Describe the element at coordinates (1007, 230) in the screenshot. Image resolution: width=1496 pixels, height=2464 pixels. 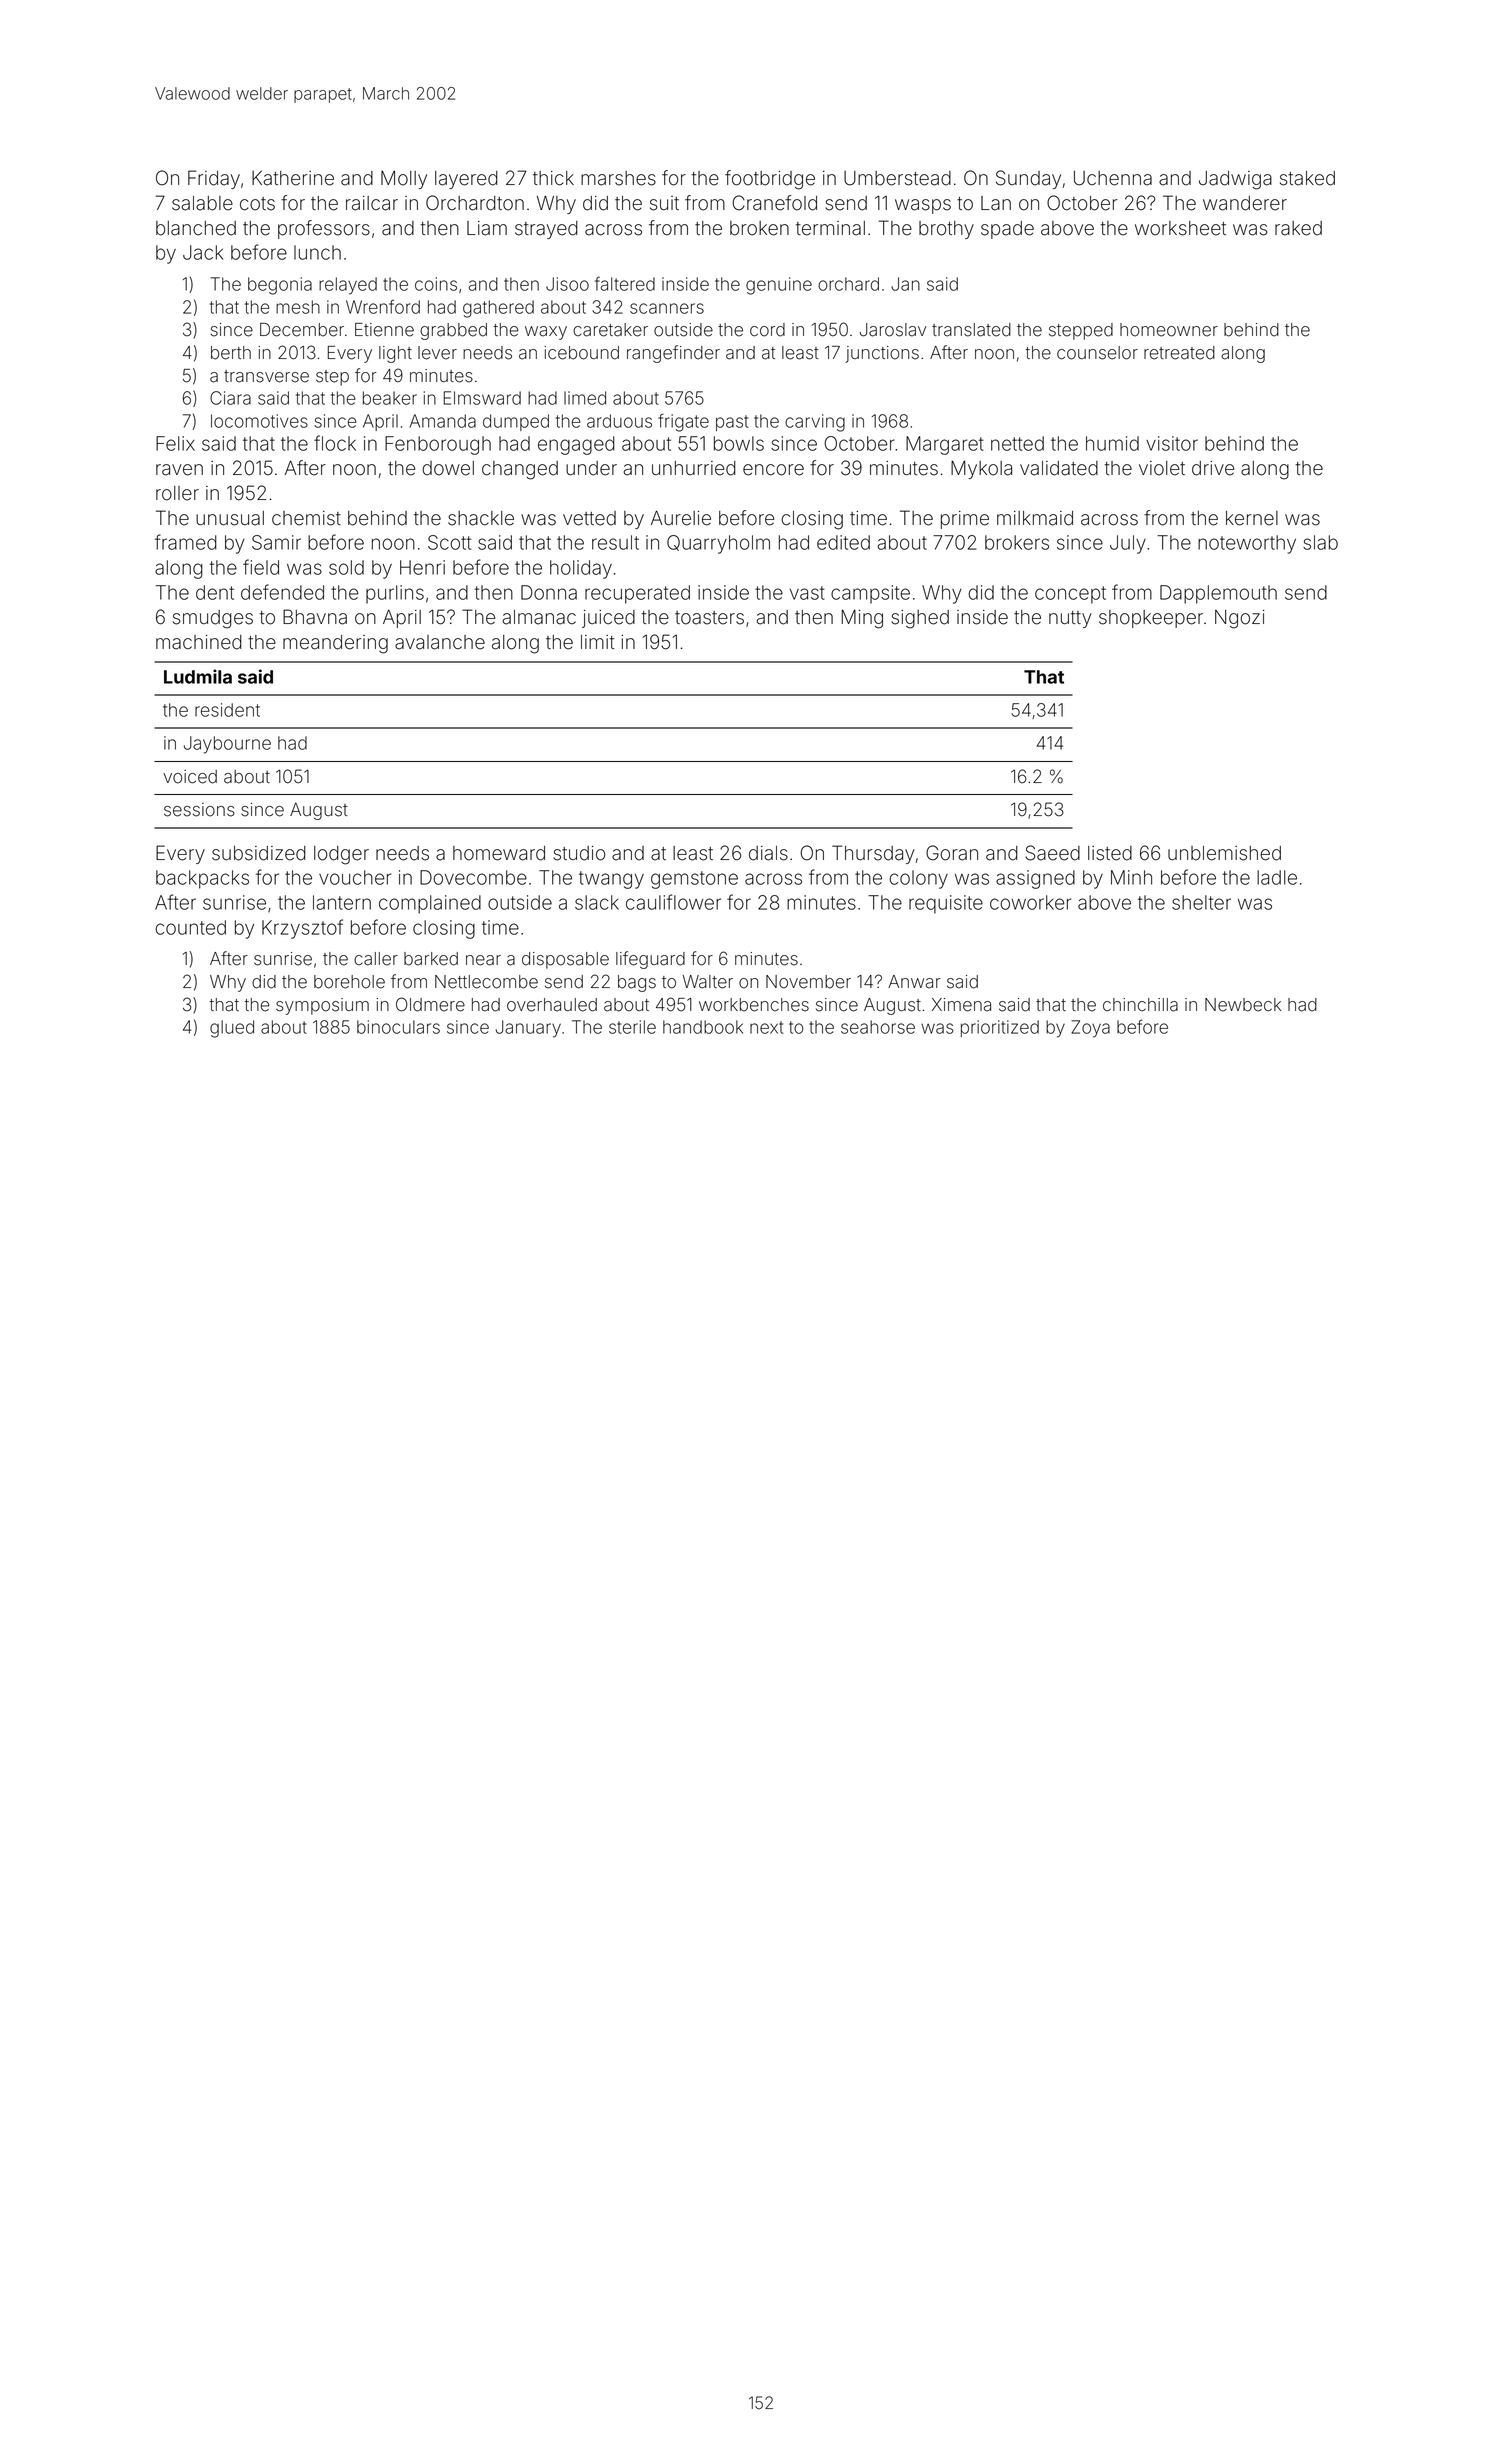
I see `spade` at that location.
